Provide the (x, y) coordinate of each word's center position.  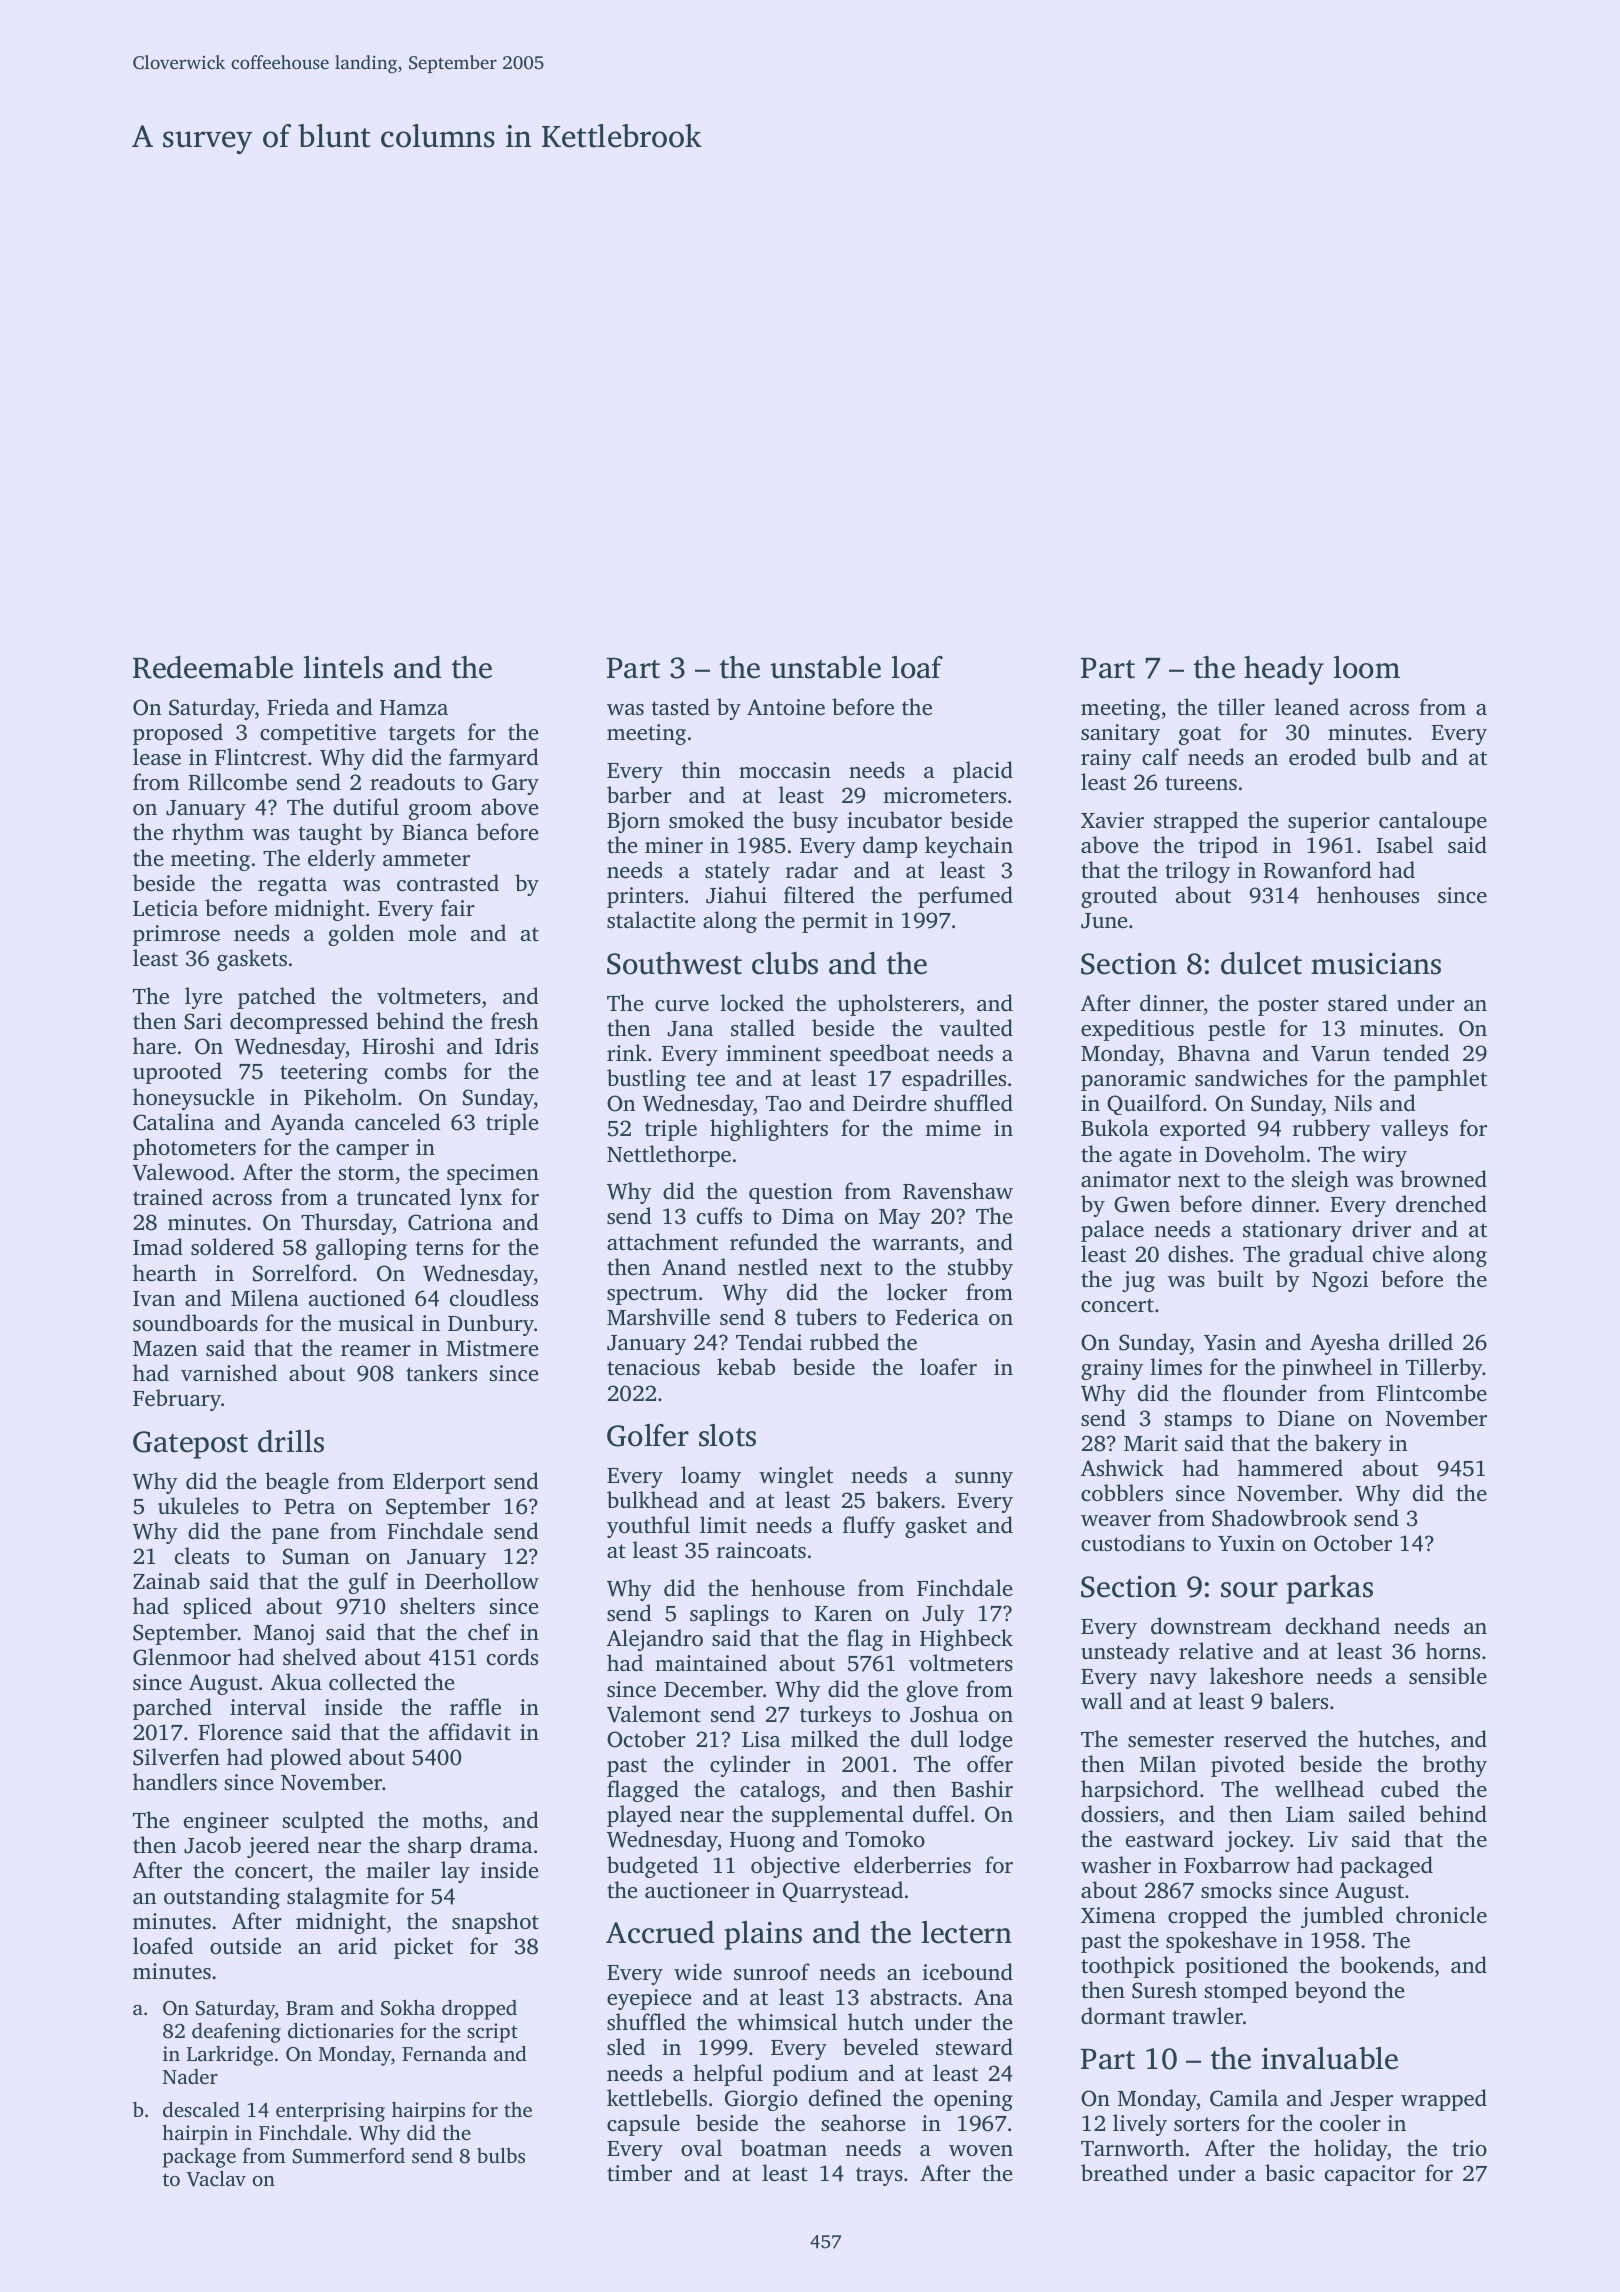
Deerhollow (482, 1580)
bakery (1348, 1445)
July (943, 1615)
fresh (515, 1020)
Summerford (349, 2156)
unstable (825, 667)
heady (1284, 670)
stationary (1292, 1231)
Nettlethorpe (669, 1156)
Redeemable (213, 667)
